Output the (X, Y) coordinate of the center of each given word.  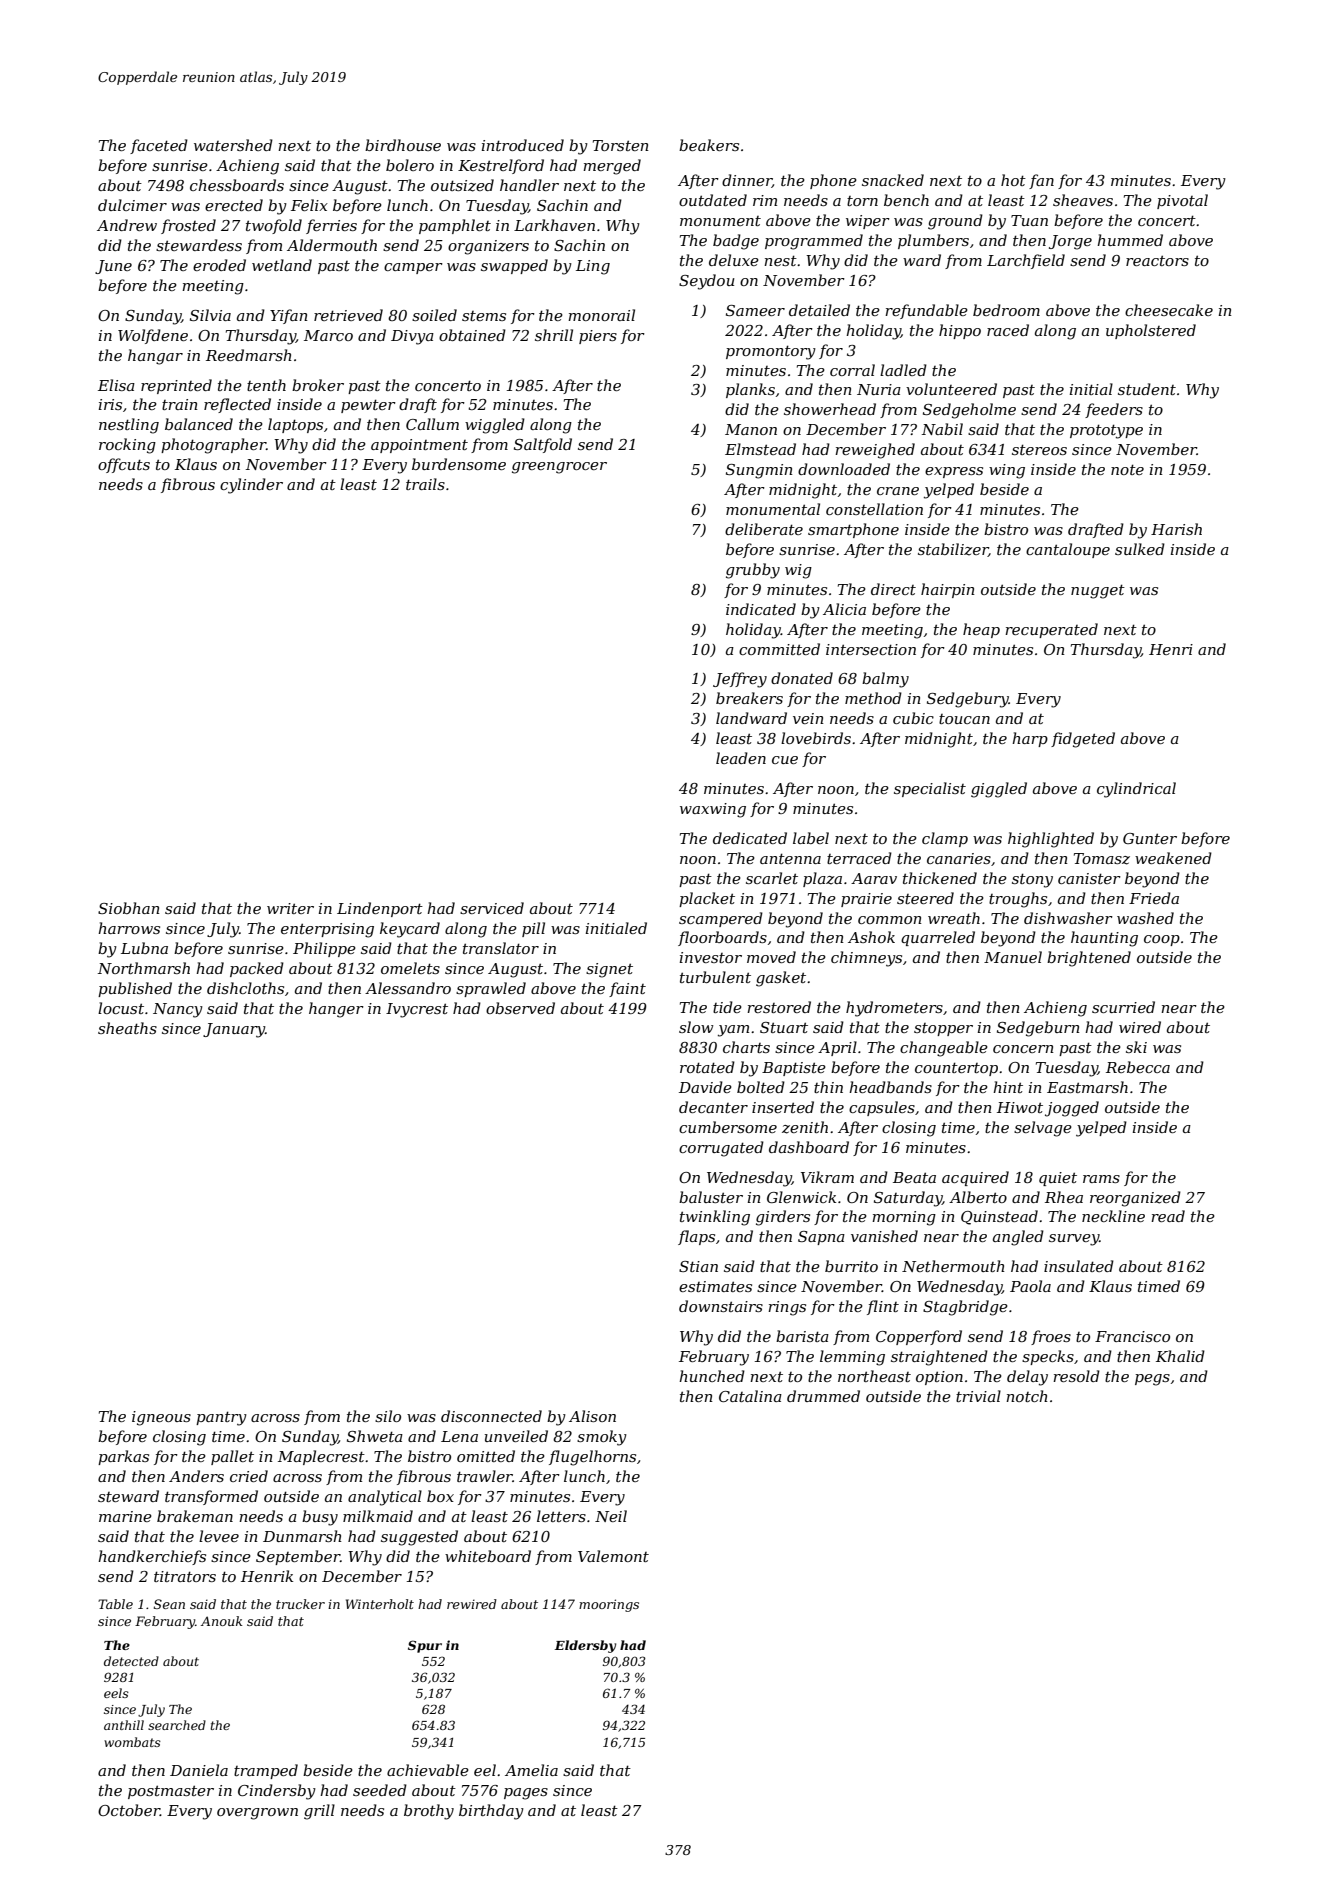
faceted (159, 146)
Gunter (1150, 838)
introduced (523, 145)
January (234, 1030)
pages (526, 1794)
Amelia (531, 1770)
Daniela (199, 1770)
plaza (822, 879)
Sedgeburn (1038, 1029)
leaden (741, 758)
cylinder (251, 486)
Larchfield (1026, 261)
